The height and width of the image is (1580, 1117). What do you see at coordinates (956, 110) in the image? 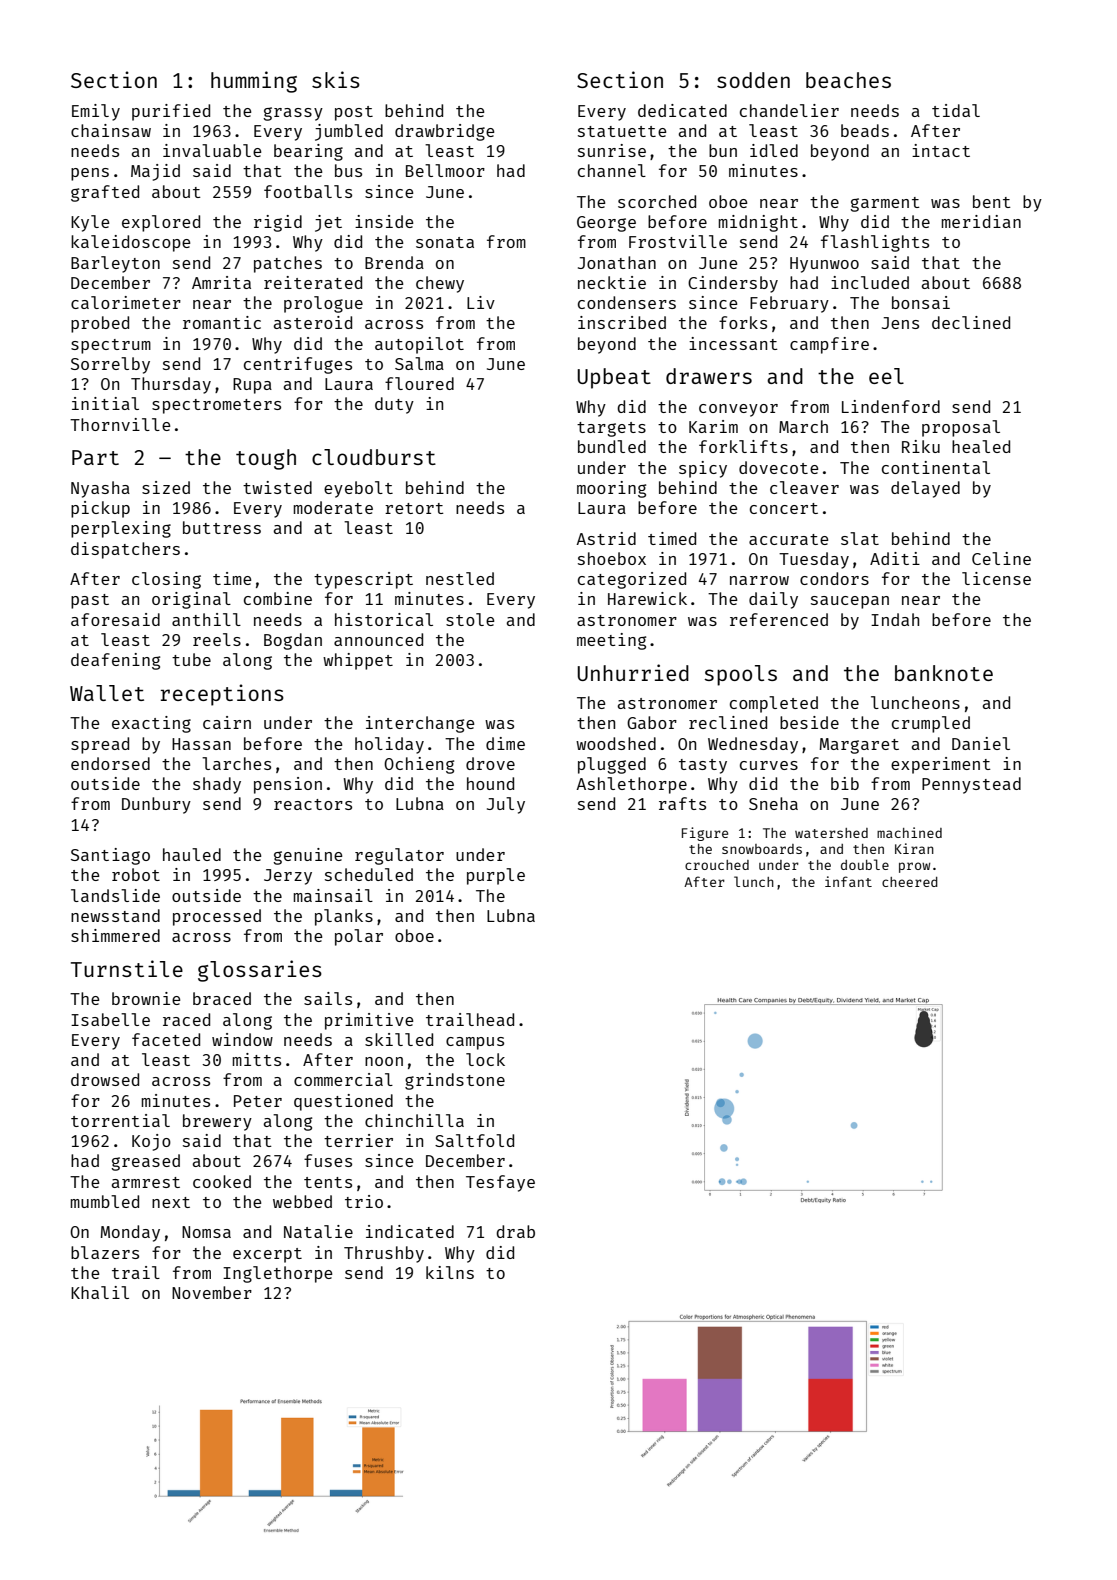
I see `tidal` at bounding box center [956, 110].
